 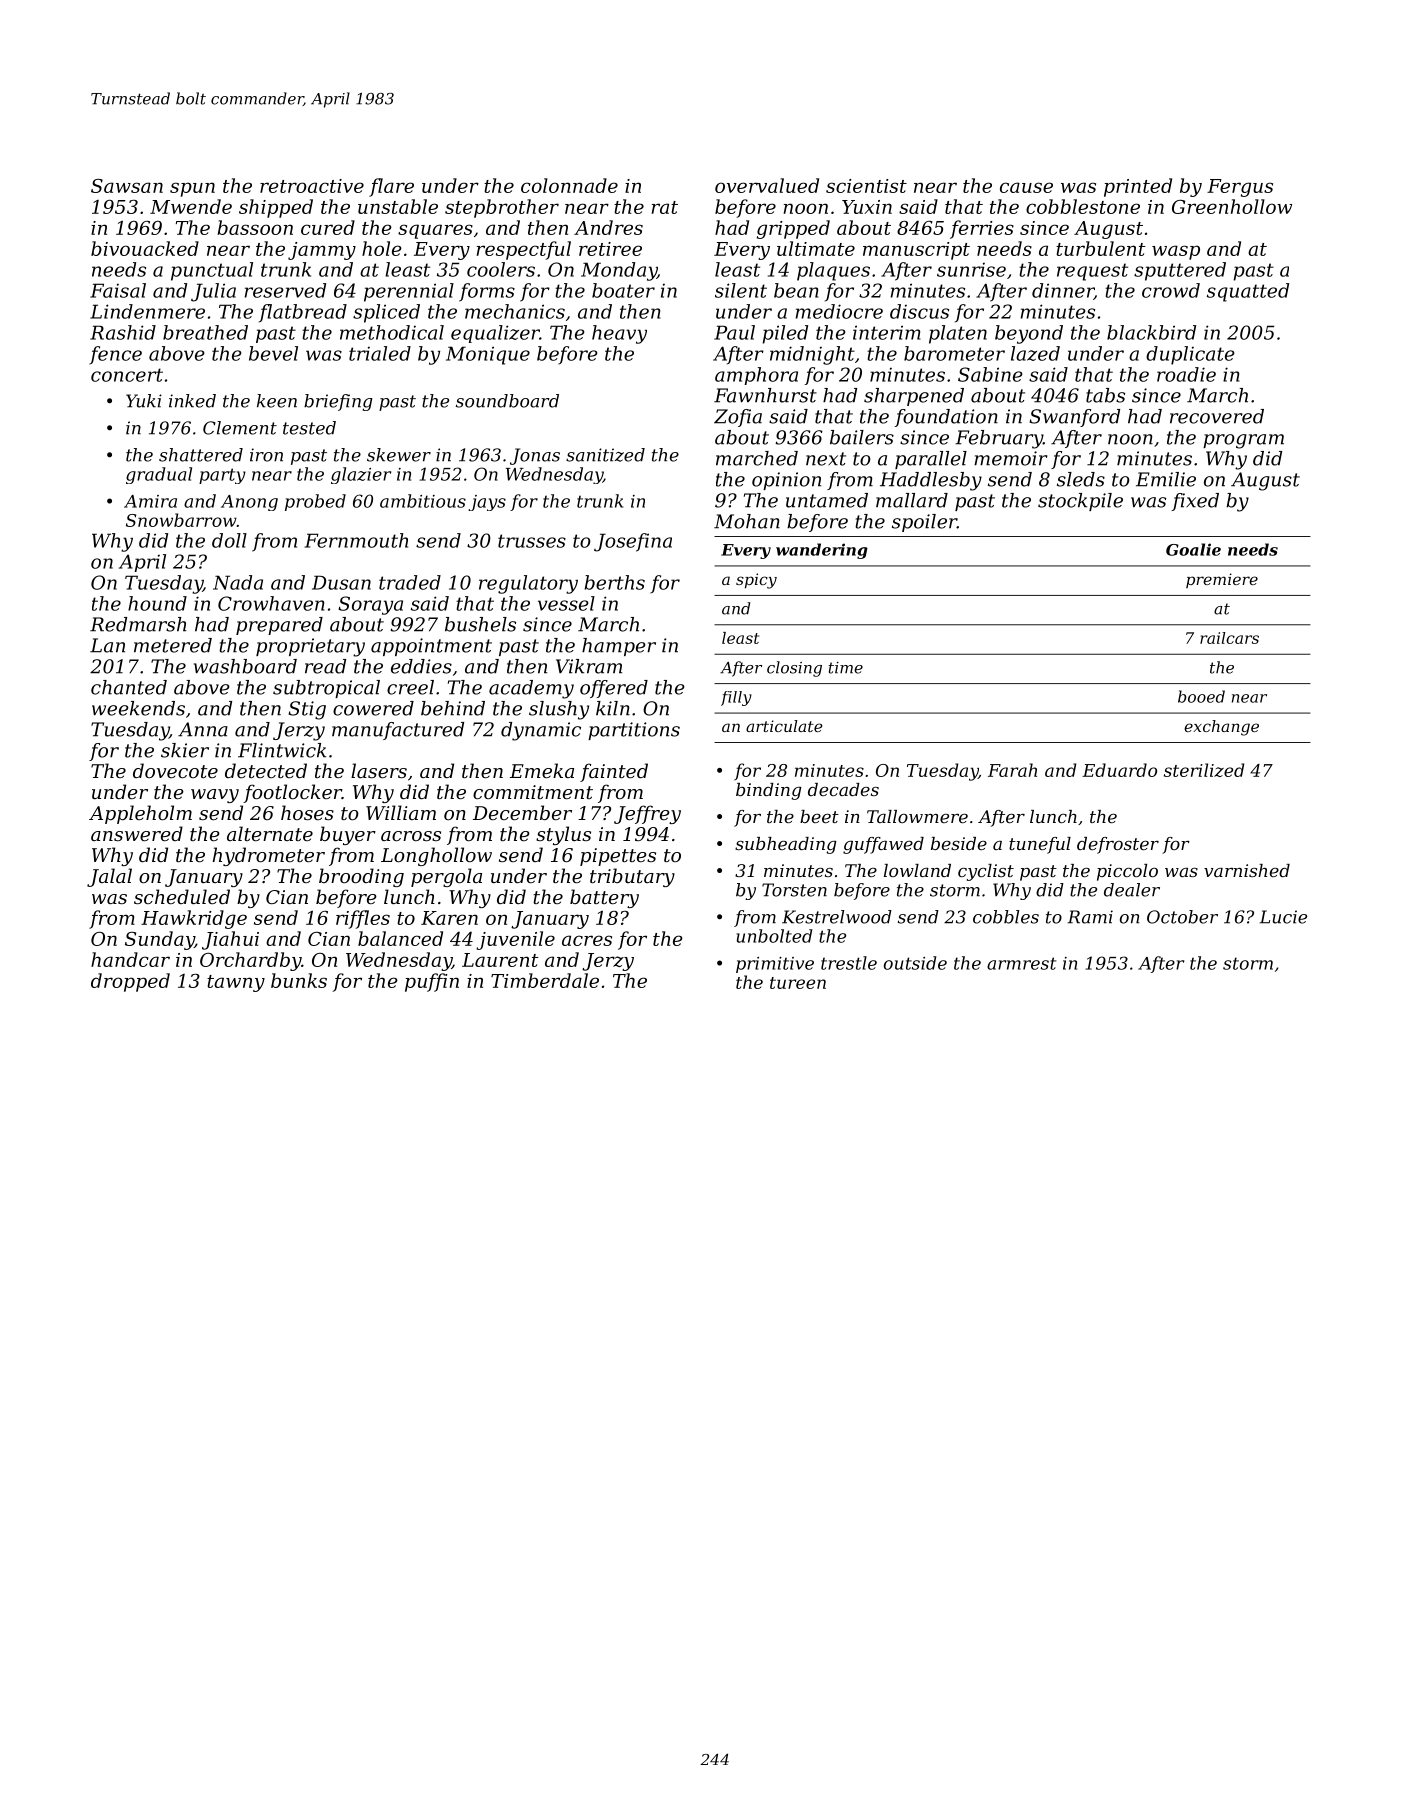 What do you see at coordinates (236, 983) in the image?
I see `tawny` at bounding box center [236, 983].
